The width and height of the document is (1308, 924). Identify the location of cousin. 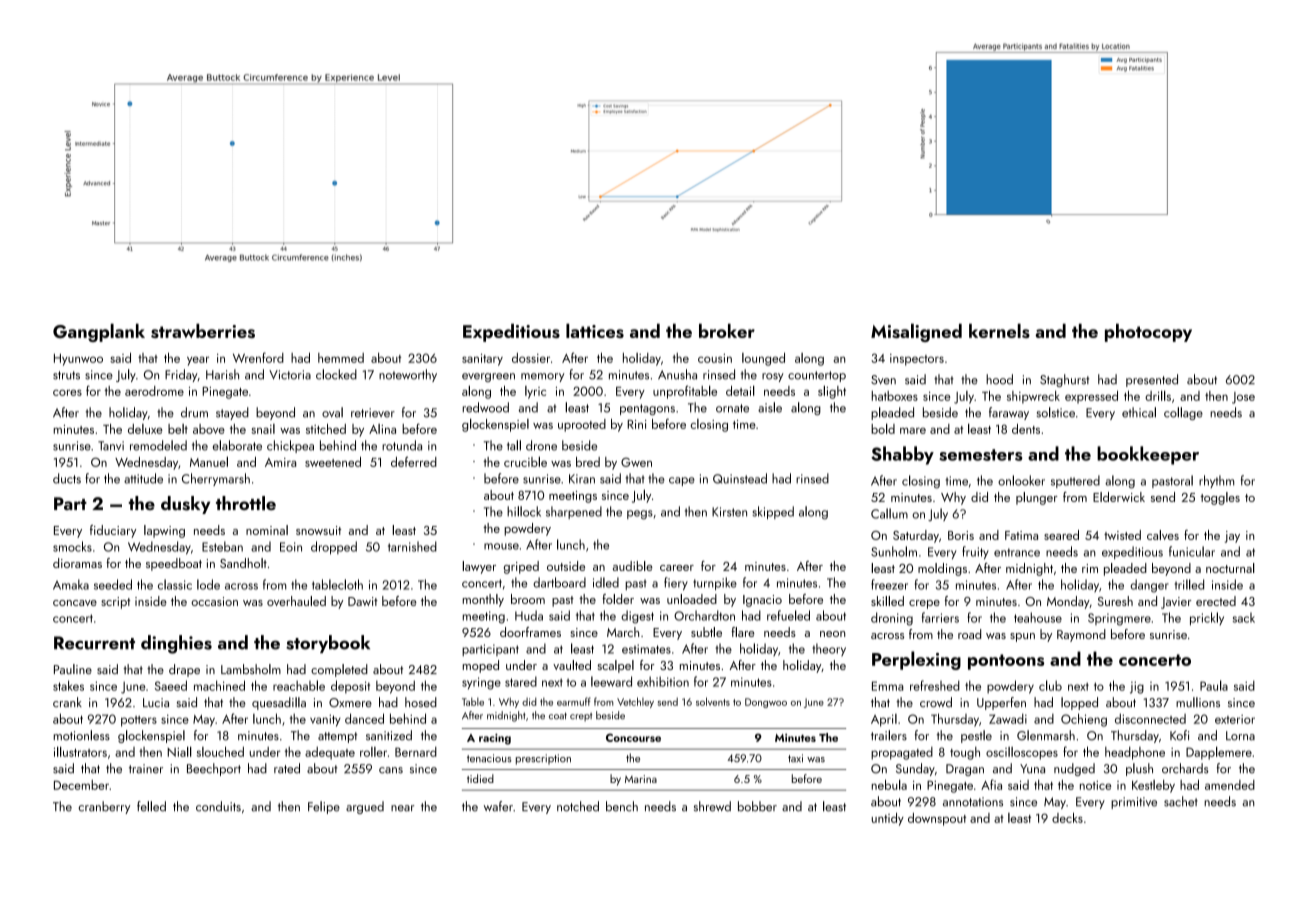
(715, 358).
